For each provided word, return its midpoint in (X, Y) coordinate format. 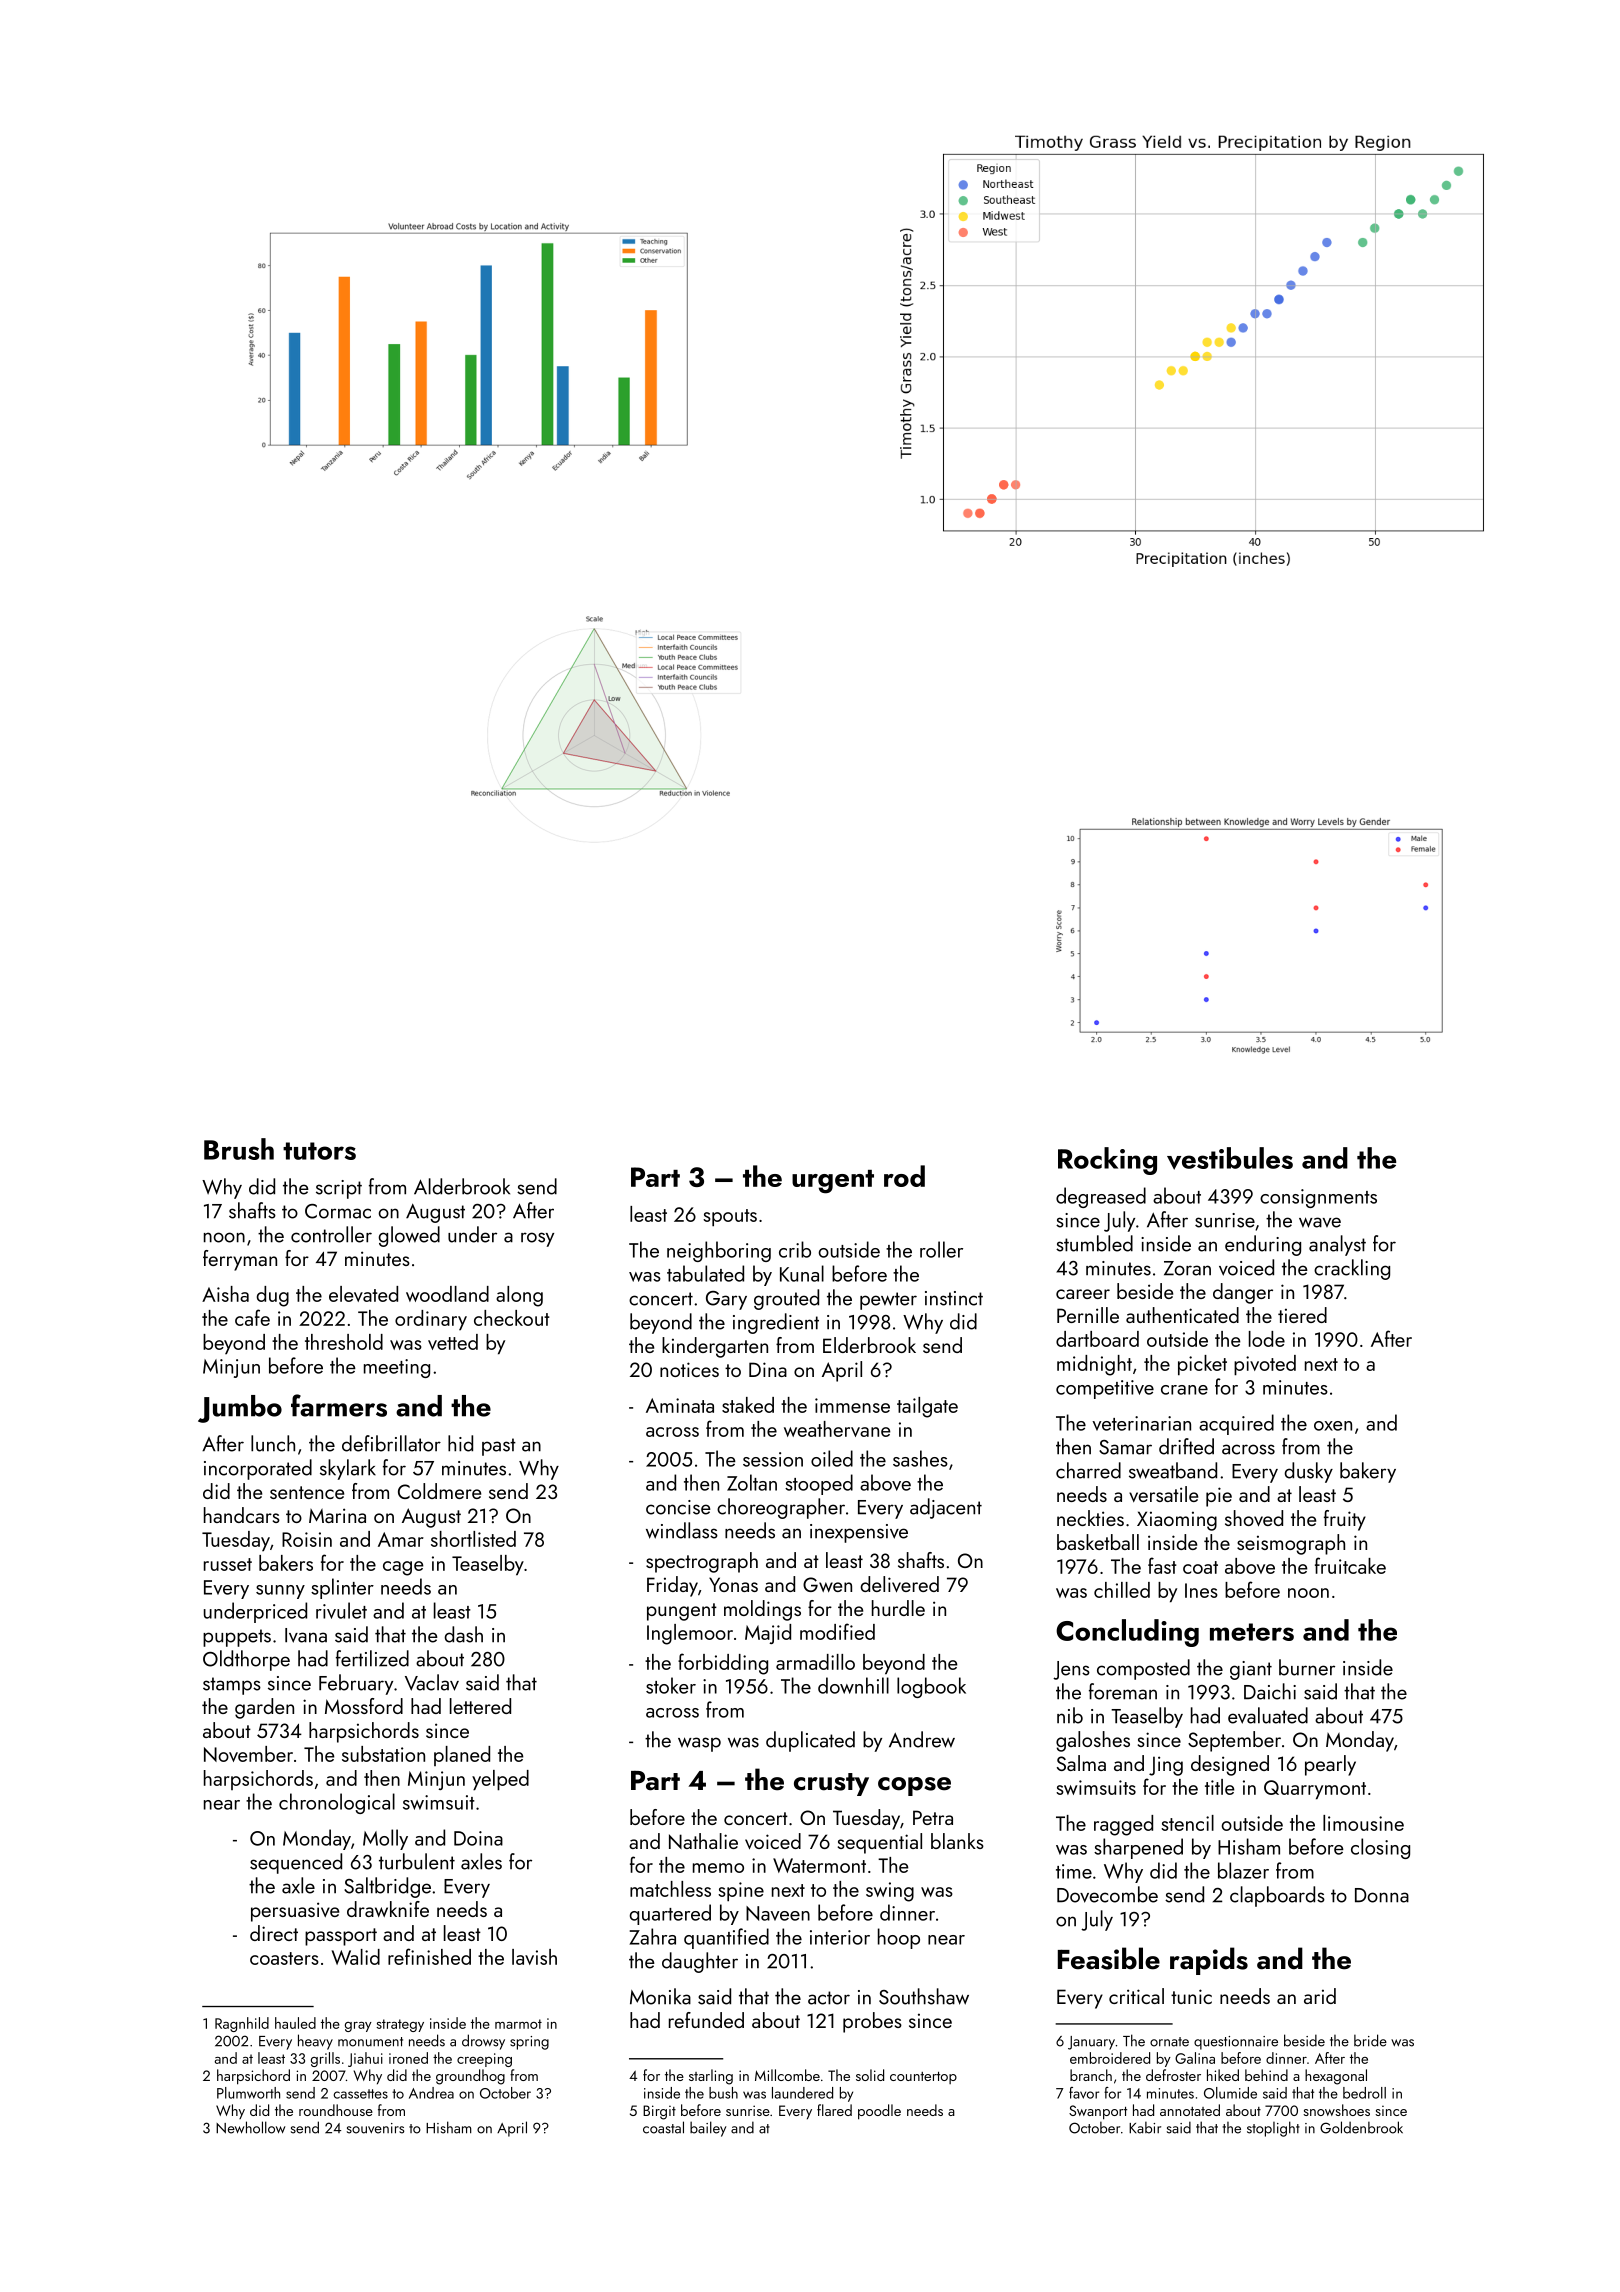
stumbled (1094, 1243)
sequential (880, 1843)
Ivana (306, 1635)
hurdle (898, 1608)
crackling (1352, 1269)
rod (904, 1176)
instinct (954, 1298)
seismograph (1291, 1544)
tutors (319, 1151)
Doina (478, 1838)
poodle (879, 2112)
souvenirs (375, 2128)
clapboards (1277, 1896)
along (519, 1296)
